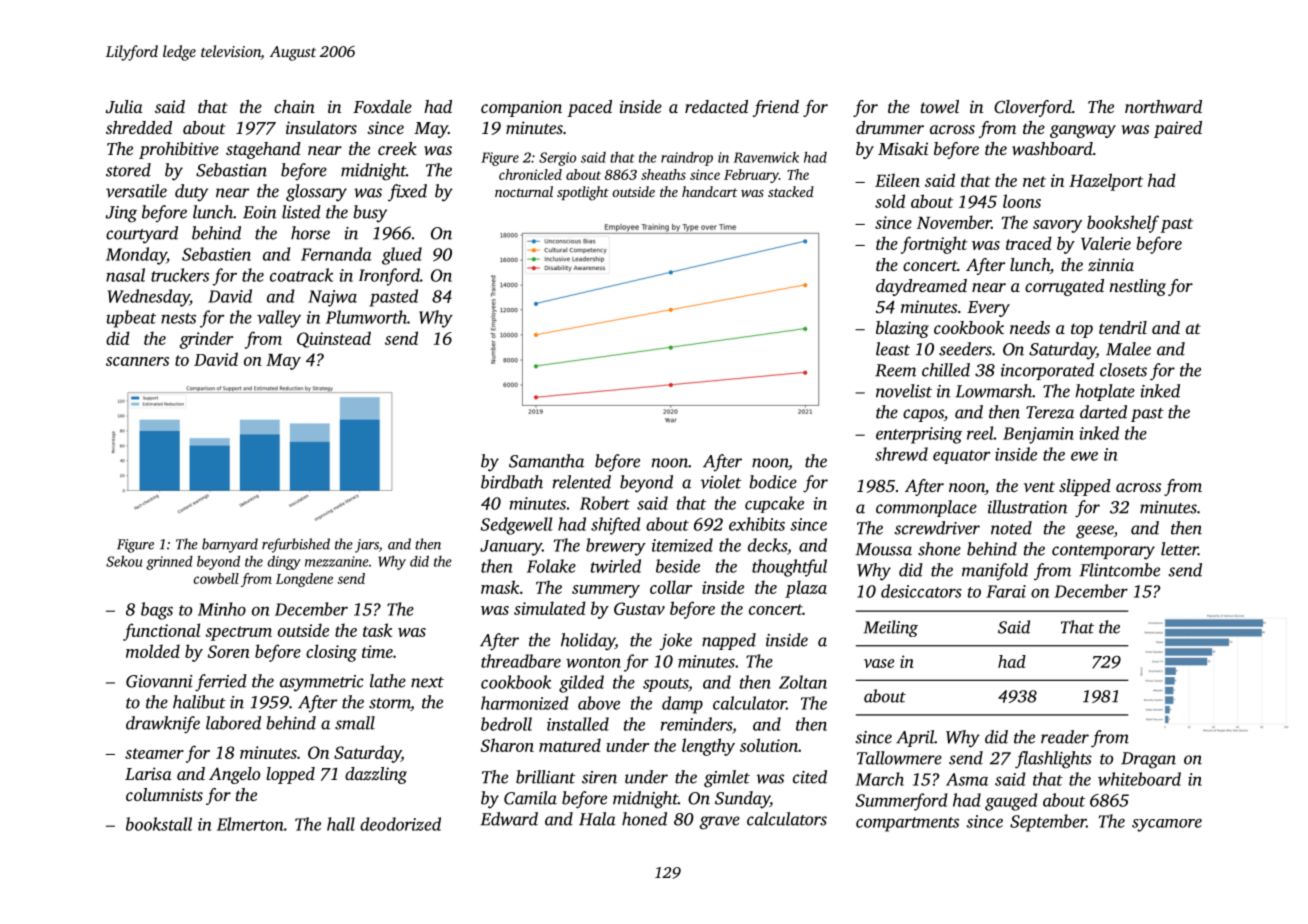 Image resolution: width=1308 pixels, height=924 pixels. I want to click on towel, so click(940, 106).
